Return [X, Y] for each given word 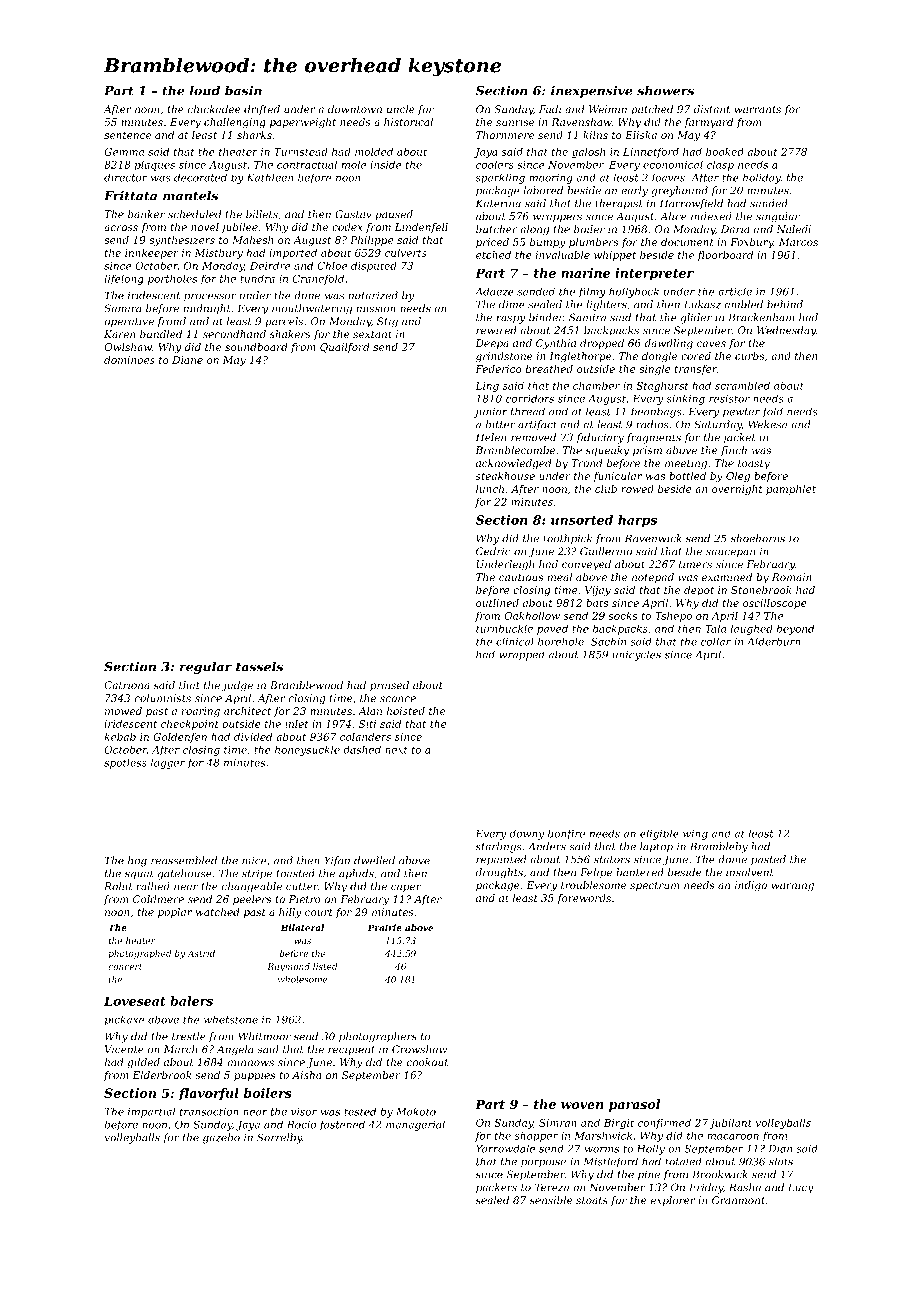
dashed [362, 749]
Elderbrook [162, 1075]
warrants [758, 109]
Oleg [738, 477]
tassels [259, 666]
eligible [659, 834]
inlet [297, 724]
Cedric [493, 551]
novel [205, 227]
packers [496, 1188]
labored [543, 190]
